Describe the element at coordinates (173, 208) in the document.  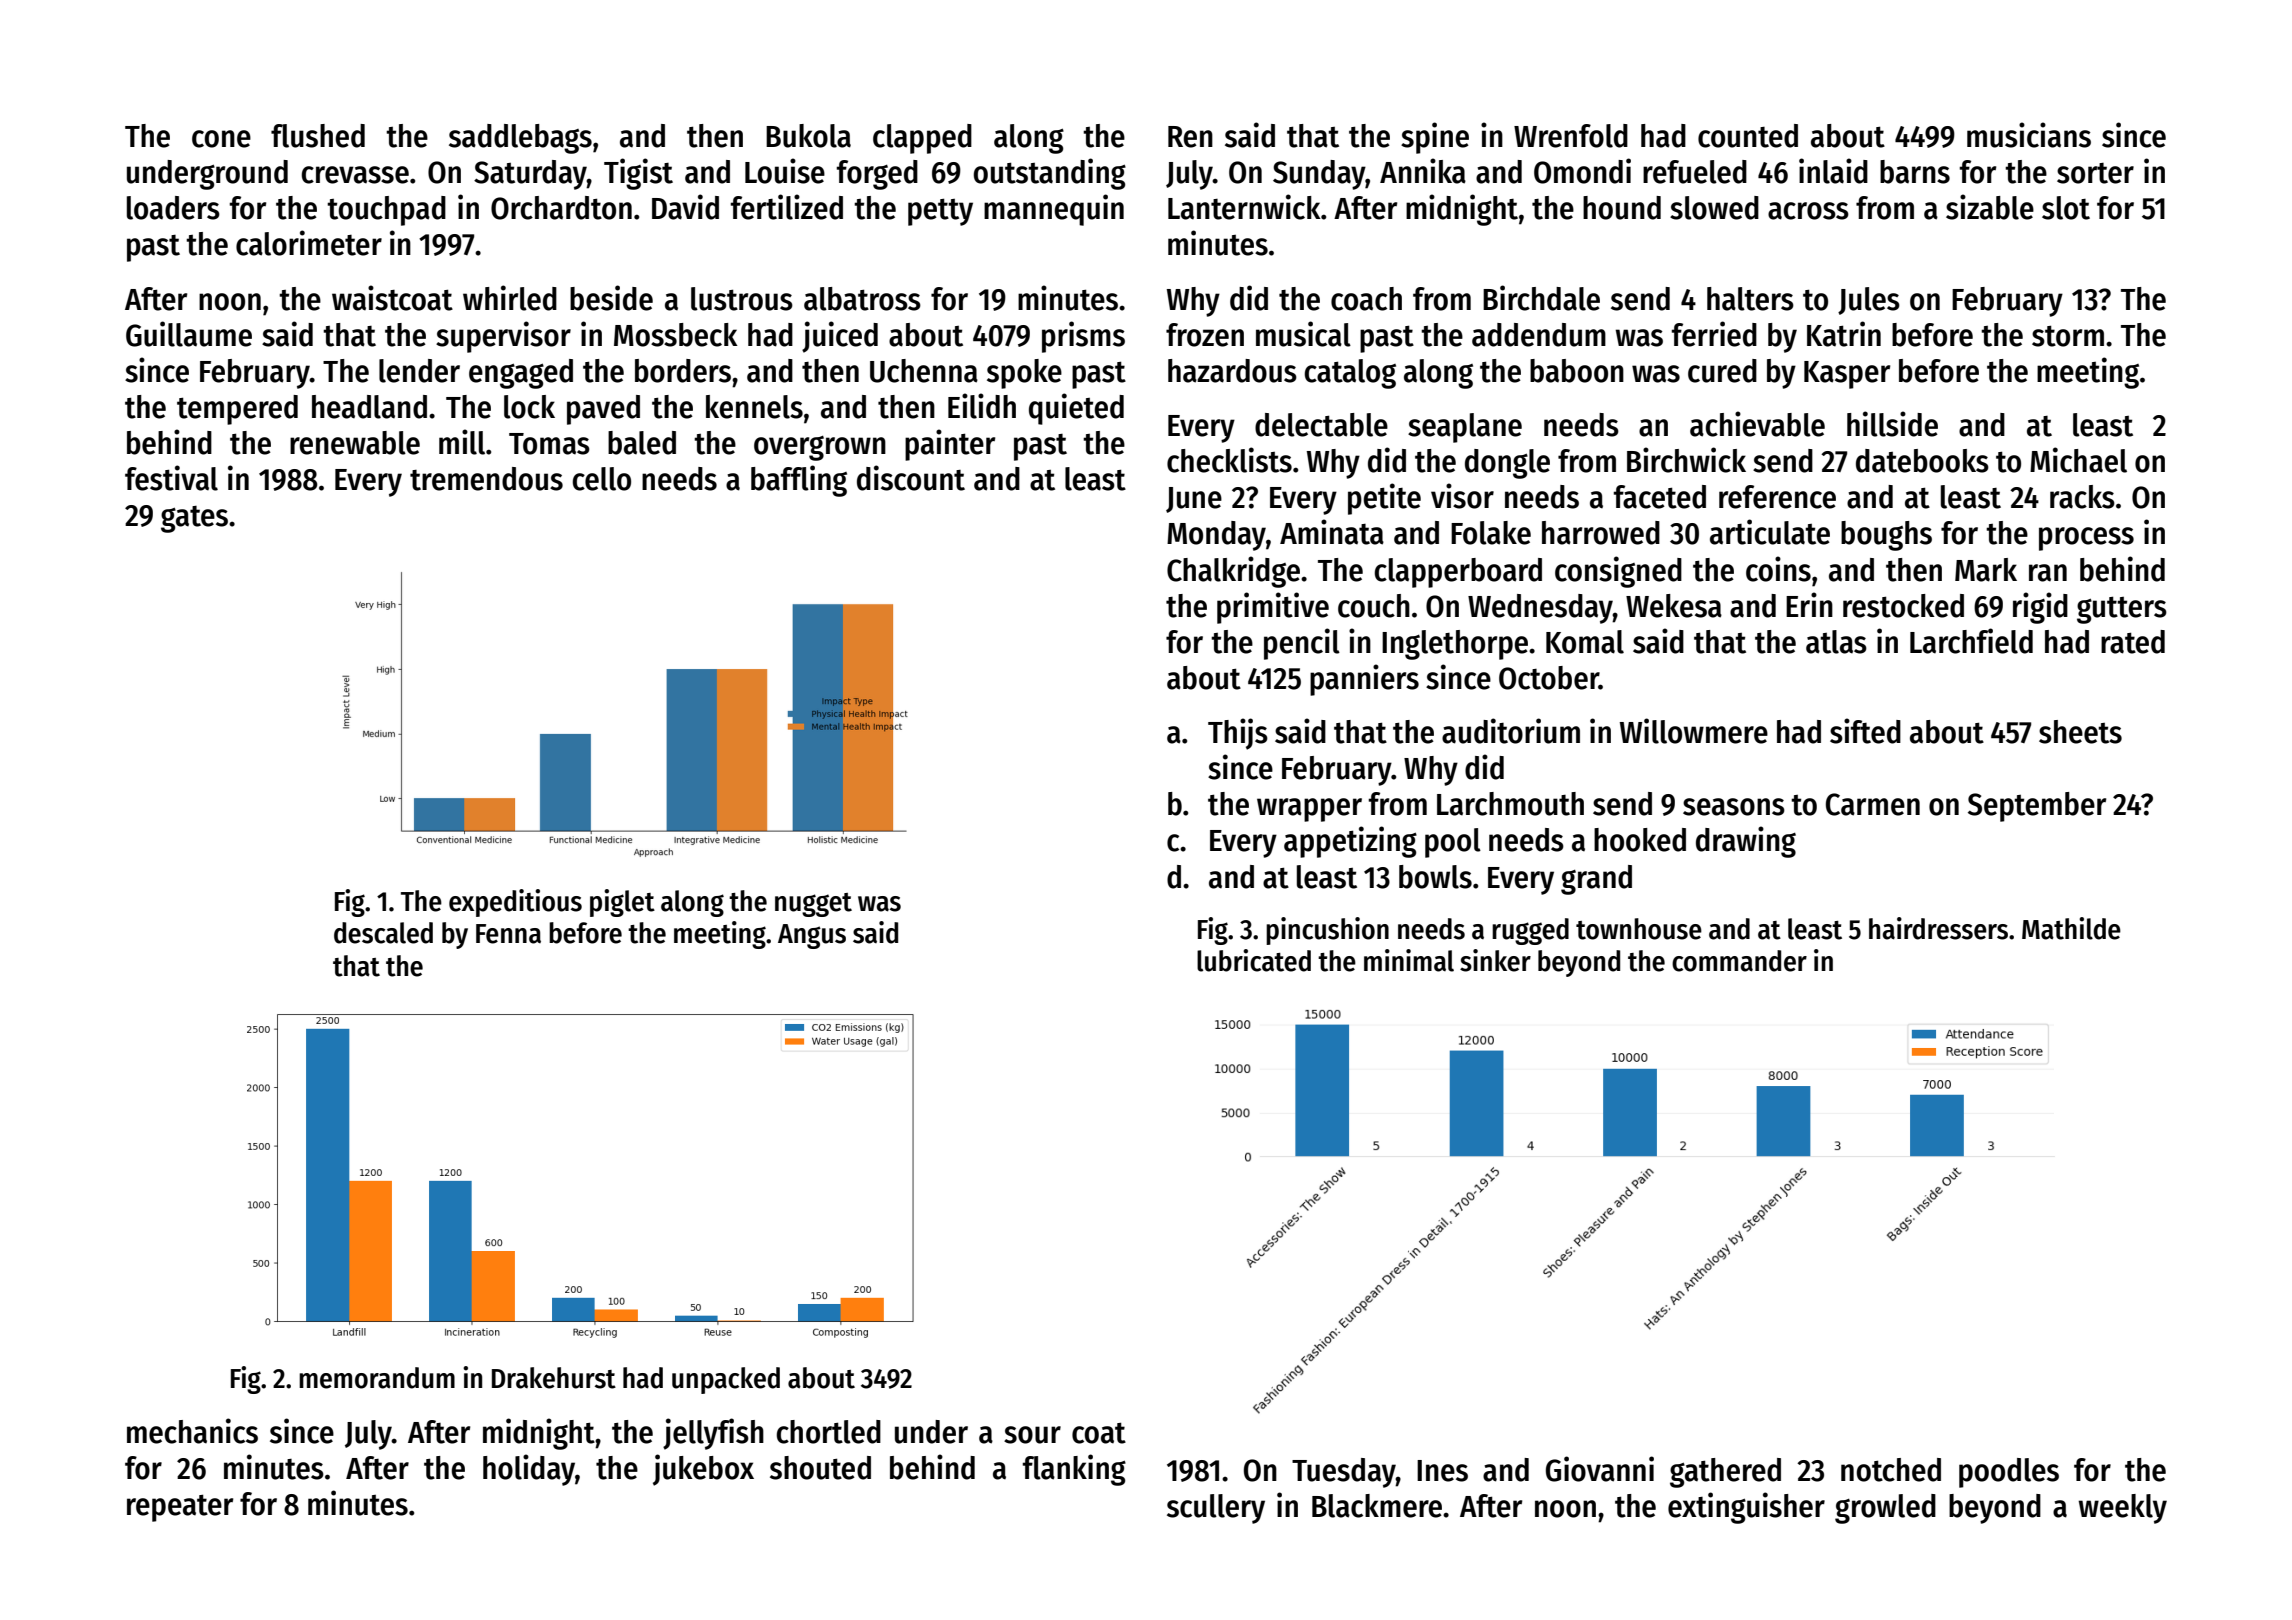
I see `loaders` at that location.
